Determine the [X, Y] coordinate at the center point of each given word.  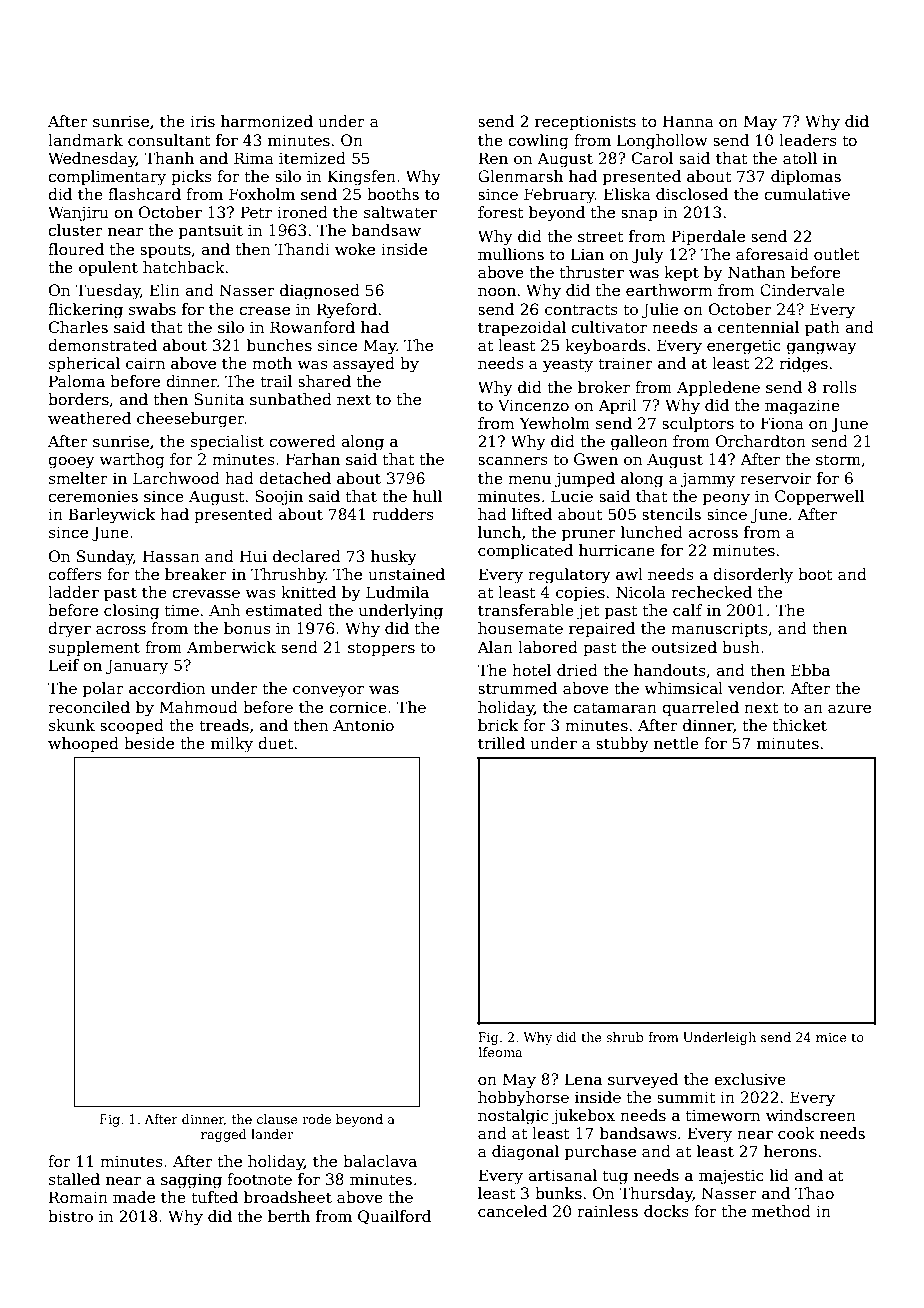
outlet [837, 254]
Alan [495, 647]
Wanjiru [78, 214]
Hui [253, 556]
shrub [625, 1037]
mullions [511, 254]
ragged [224, 1135]
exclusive [750, 1079]
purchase [600, 1152]
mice [831, 1037]
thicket [800, 725]
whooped [83, 744]
